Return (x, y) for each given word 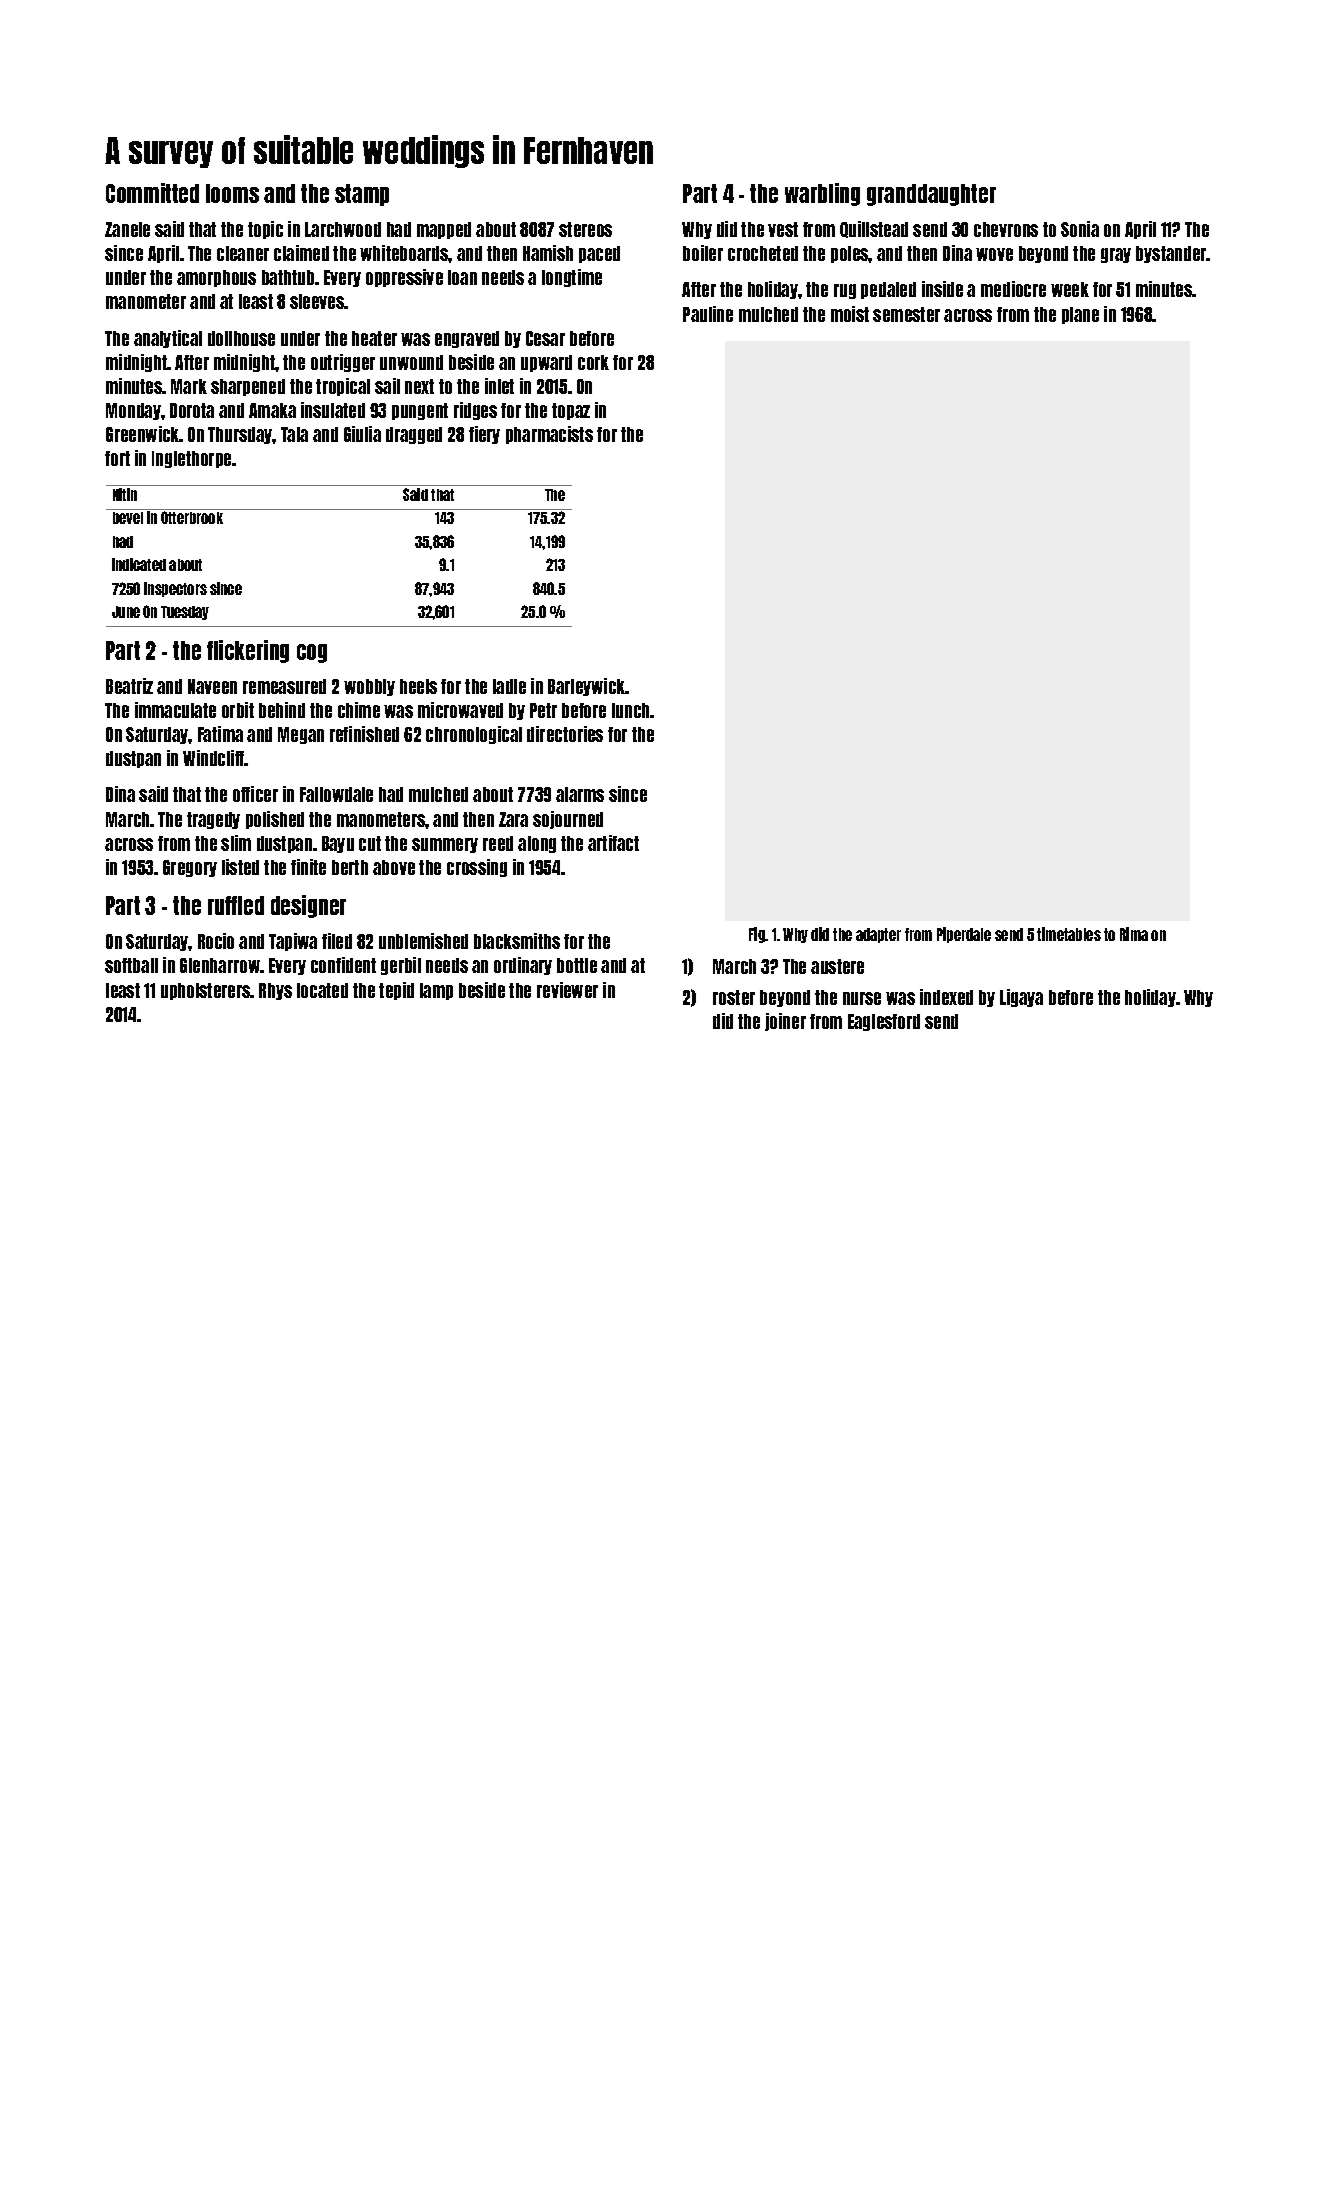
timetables (1069, 934)
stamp (362, 195)
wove (994, 254)
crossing (477, 868)
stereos (585, 229)
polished (275, 820)
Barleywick (587, 687)
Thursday (240, 435)
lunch (630, 710)
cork (593, 362)
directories (565, 734)
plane (1080, 315)
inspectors (175, 589)
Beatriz (129, 686)
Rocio (216, 941)
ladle (509, 686)
